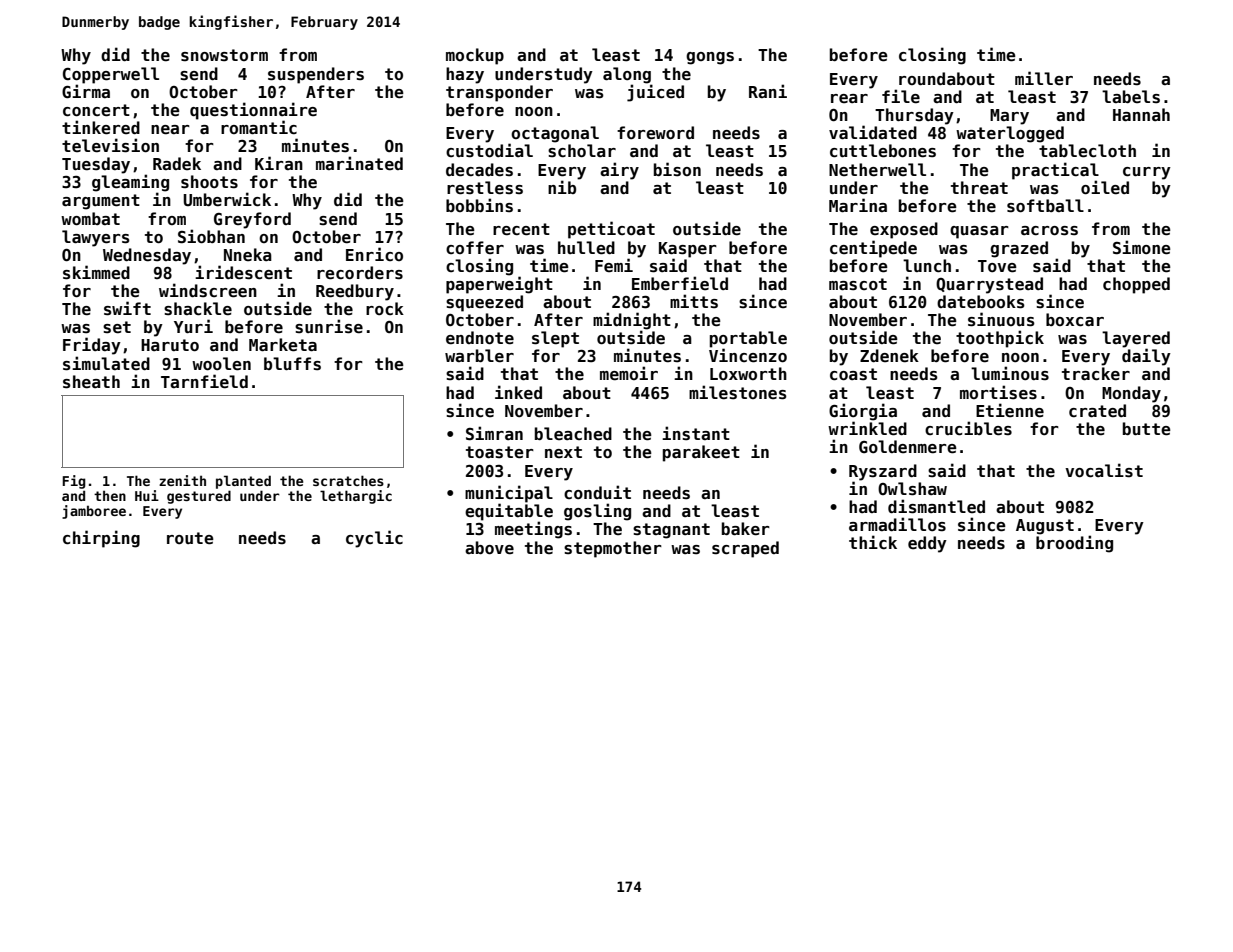  What do you see at coordinates (283, 345) in the screenshot?
I see `Marketa` at bounding box center [283, 345].
